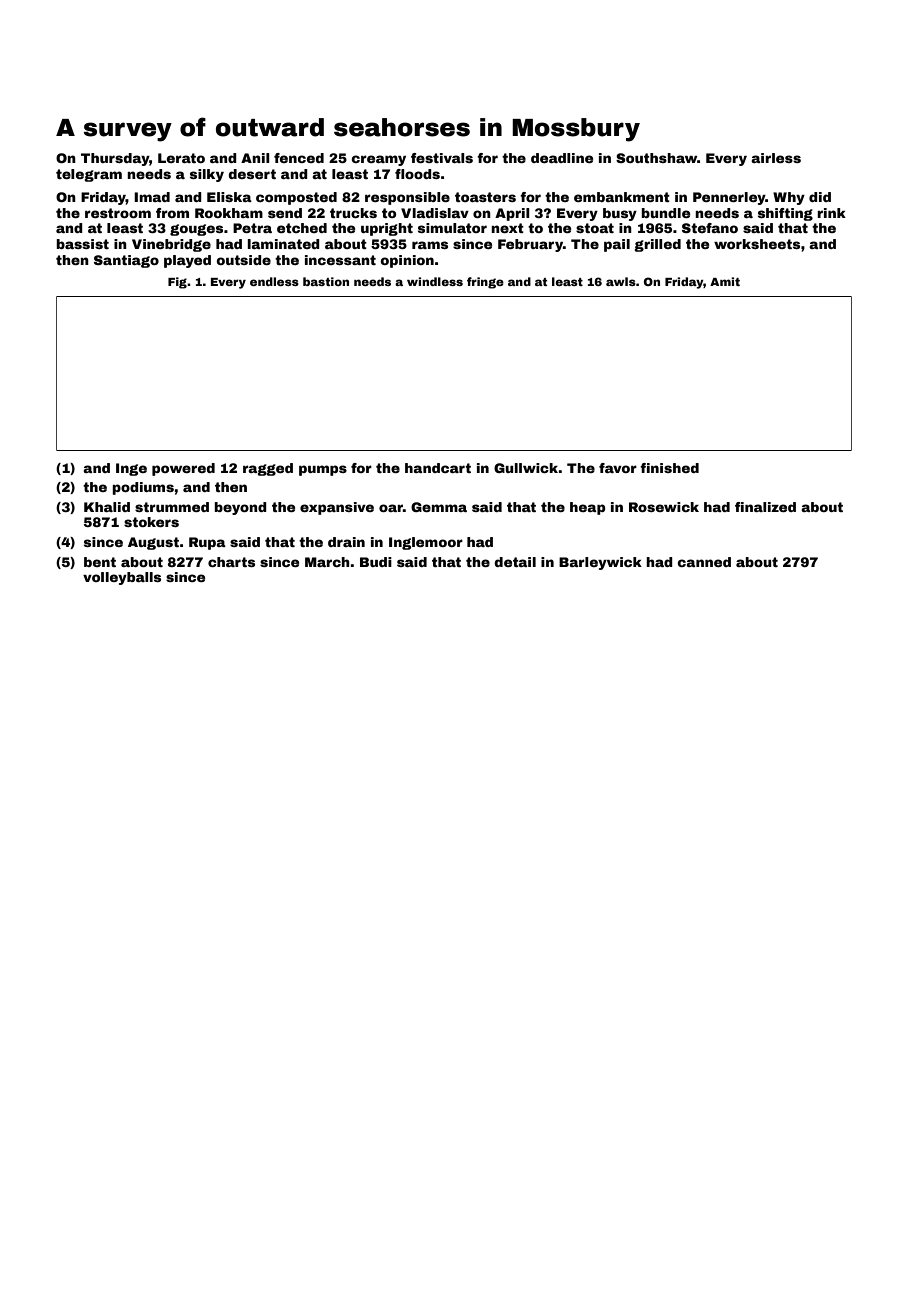 This image has width=908, height=1316. Describe the element at coordinates (255, 158) in the image. I see `Anil` at that location.
